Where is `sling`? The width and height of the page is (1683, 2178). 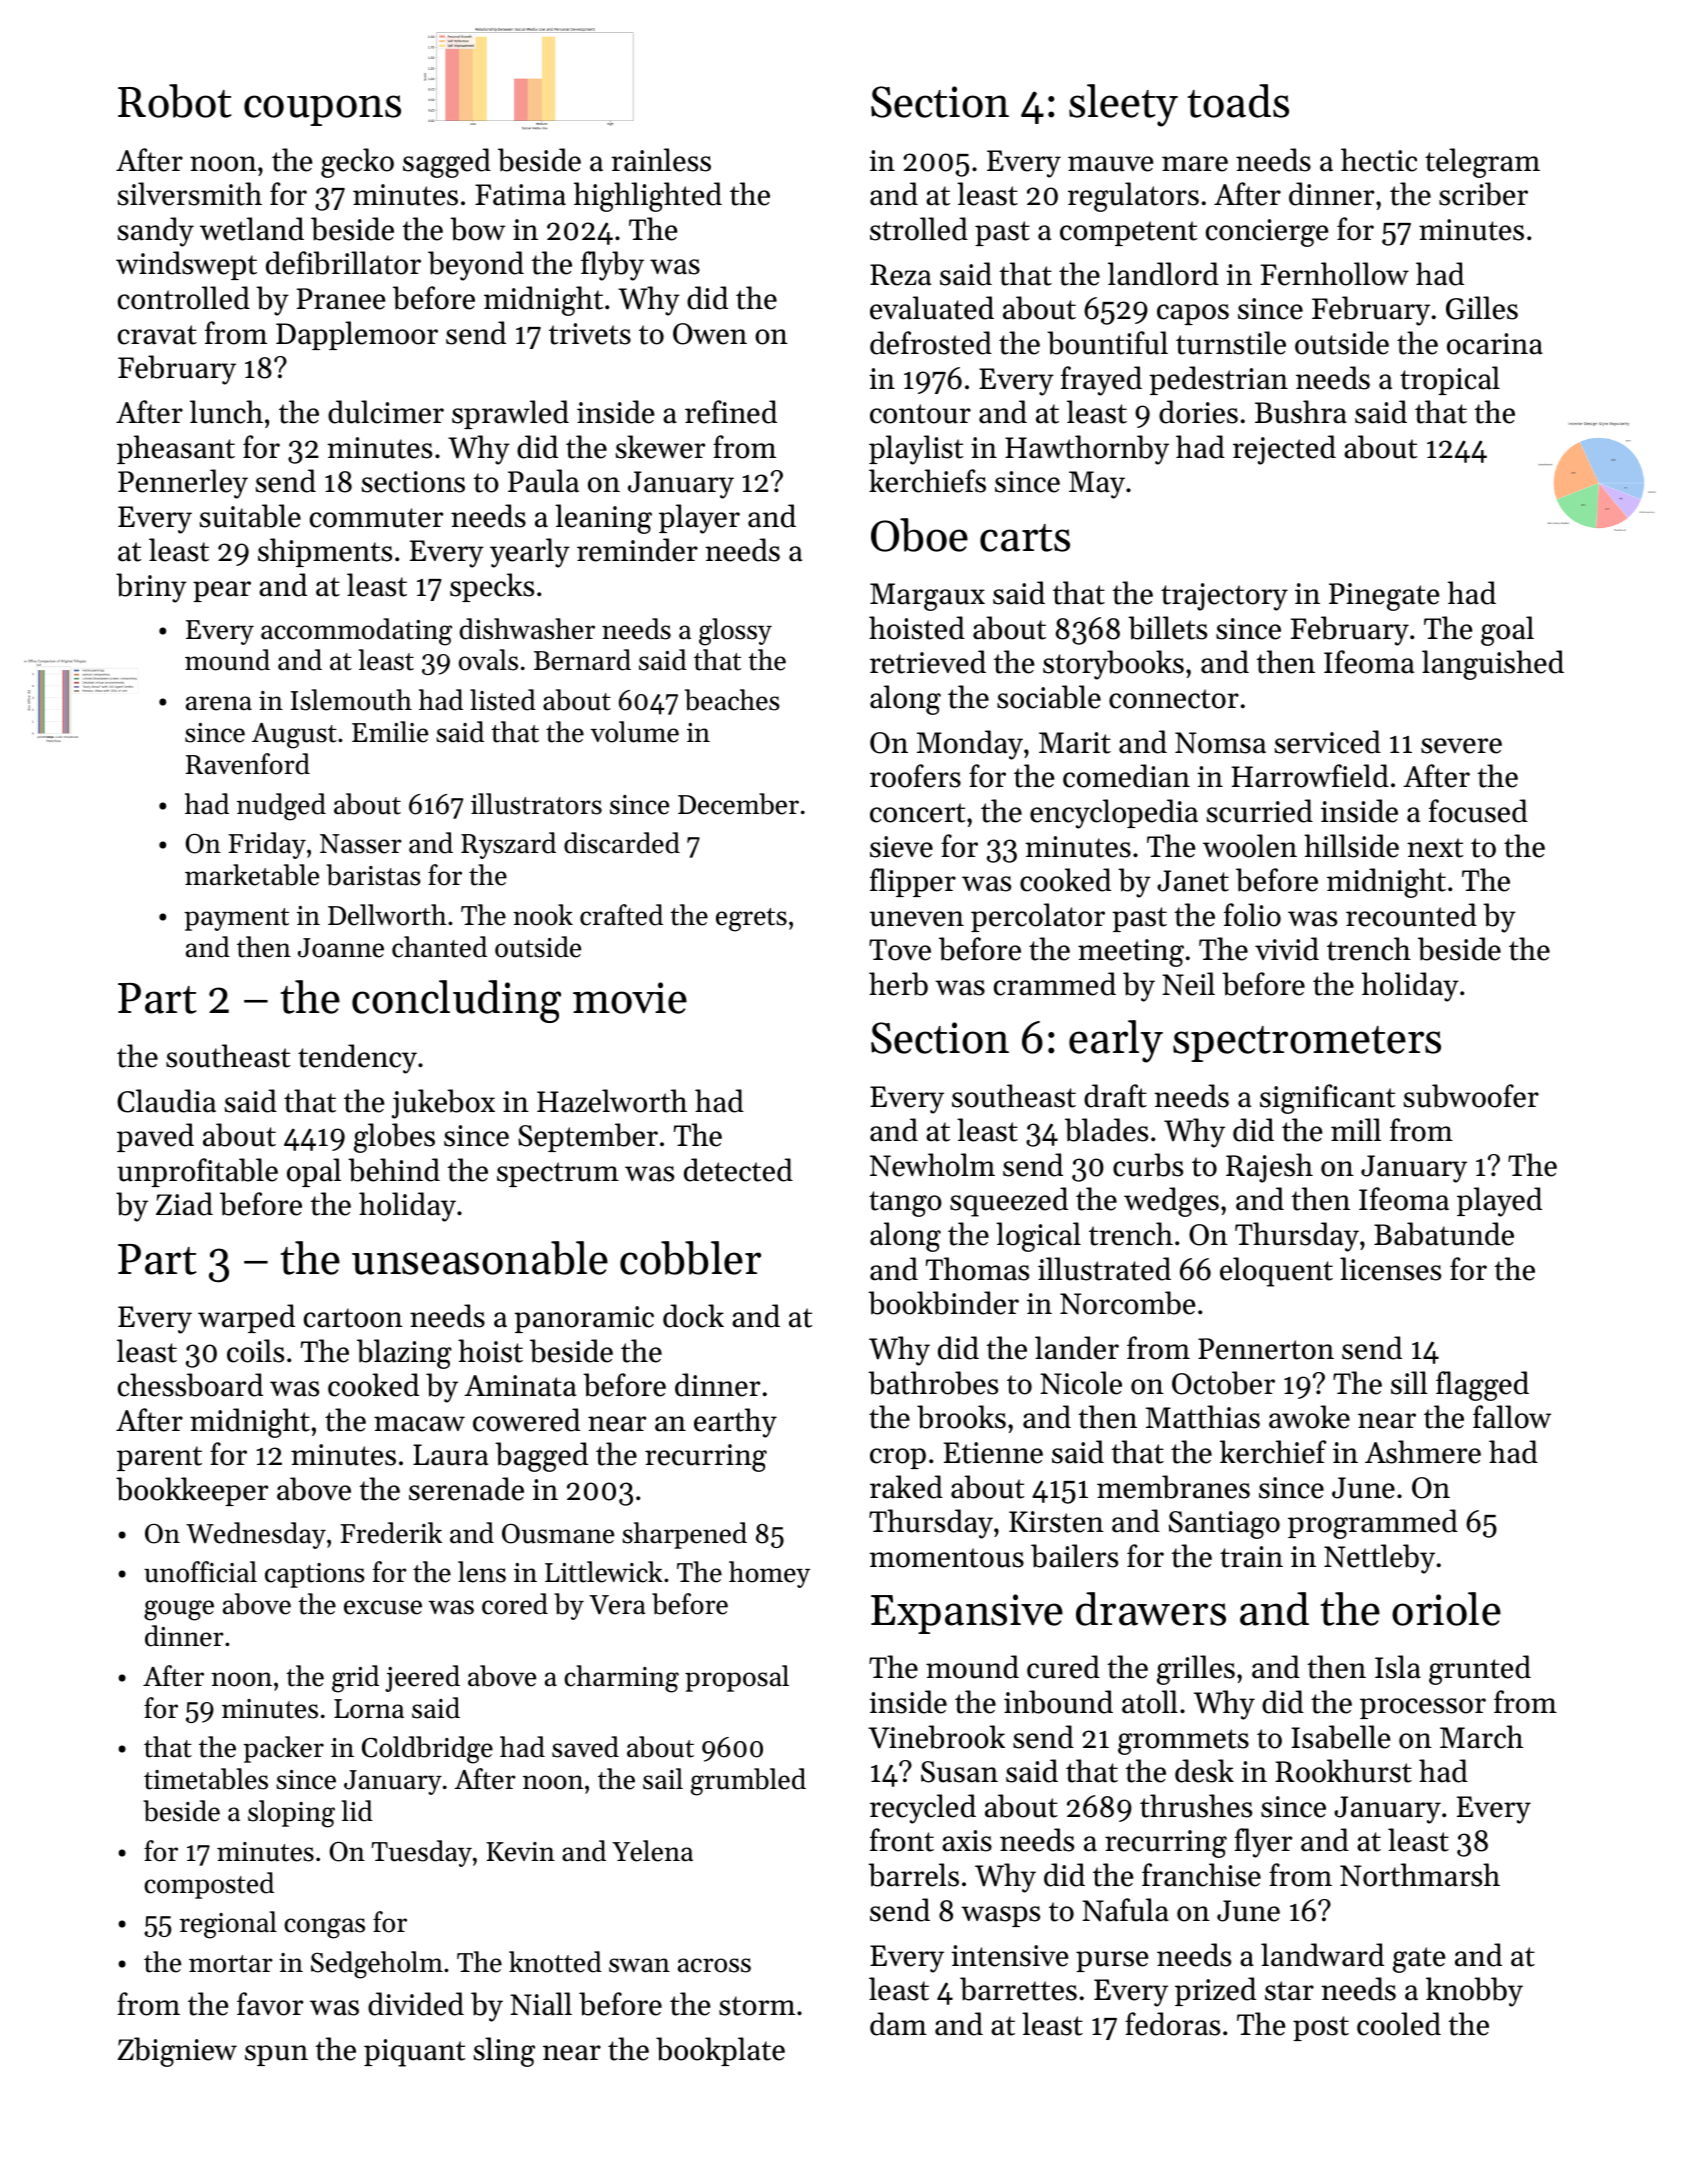 sling is located at coordinates (504, 2052).
